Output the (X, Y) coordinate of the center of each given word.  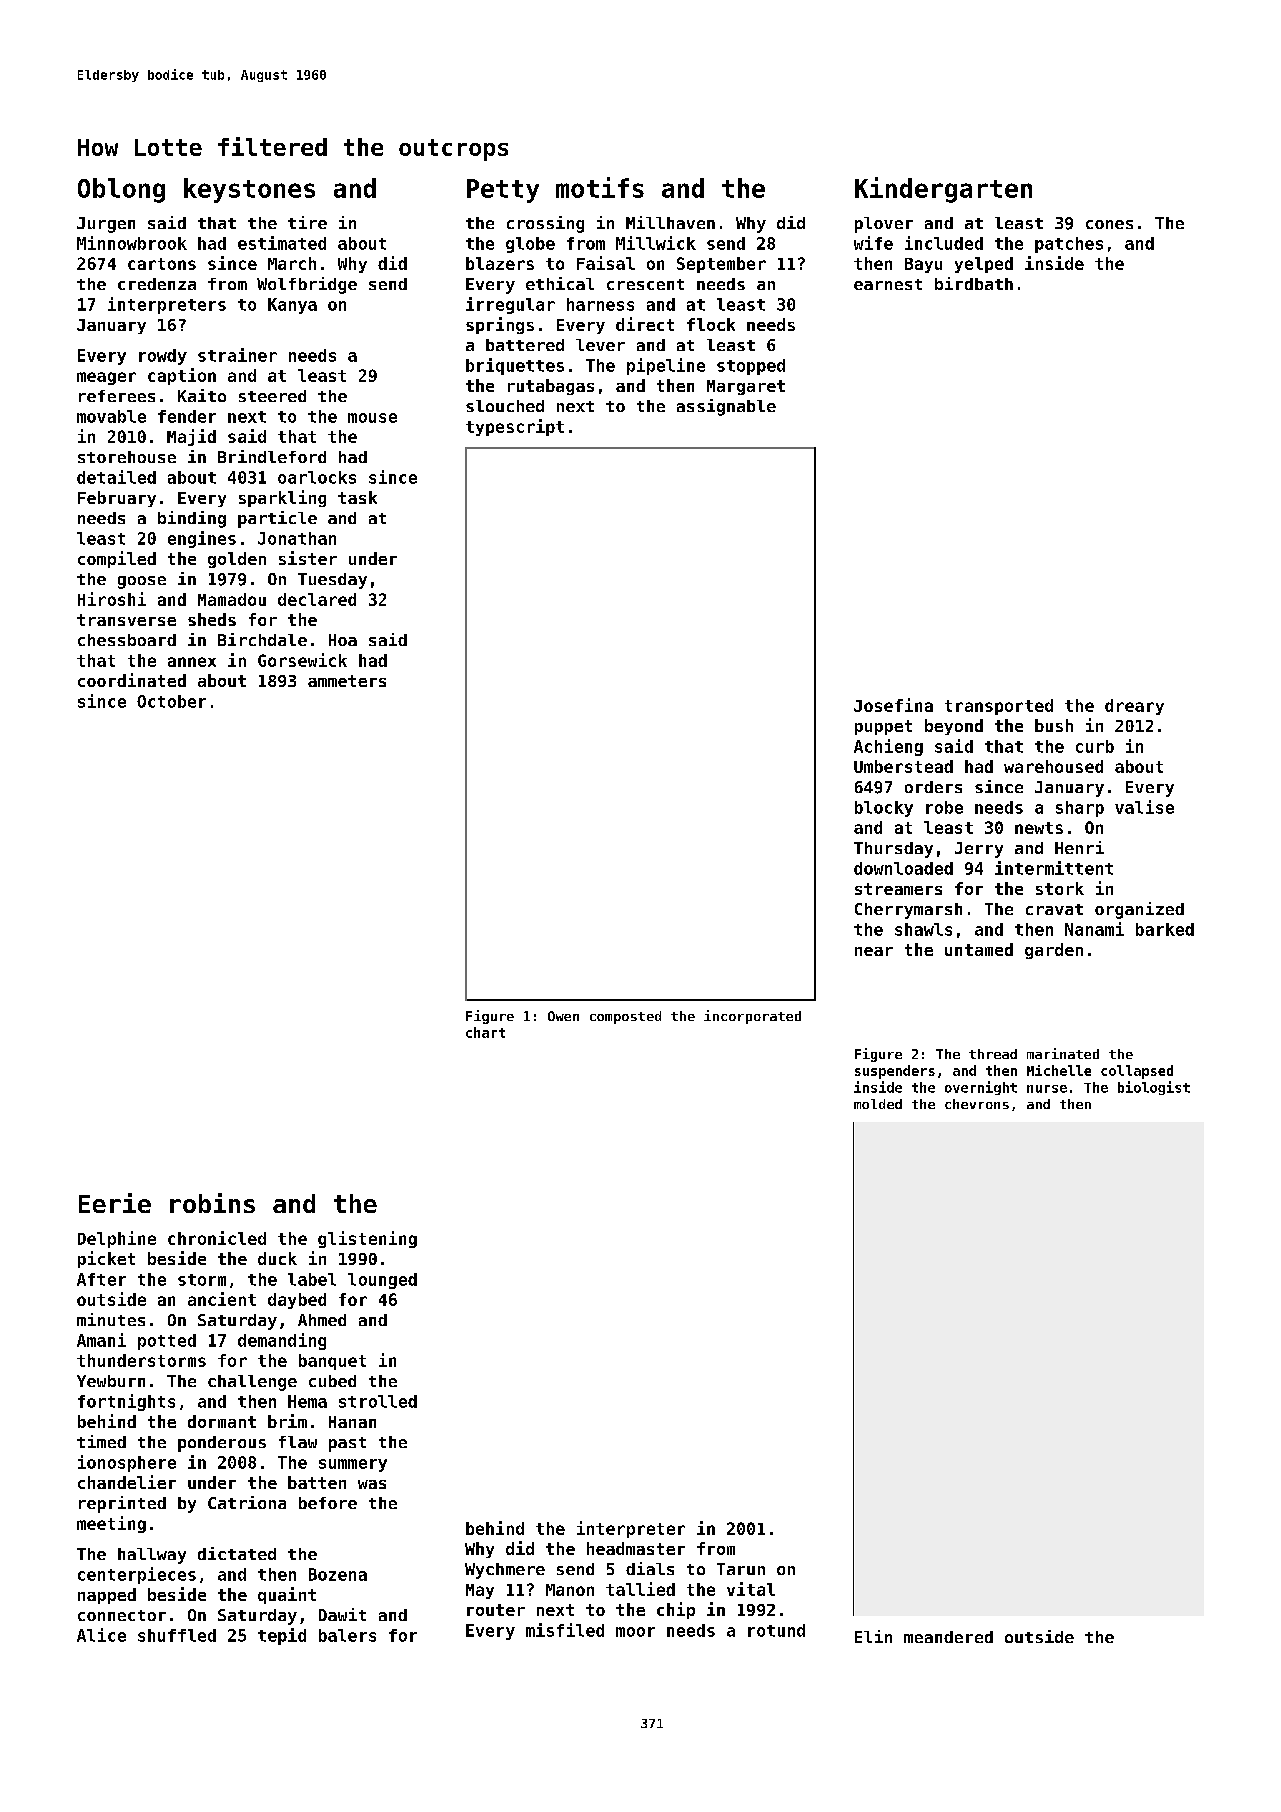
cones (1109, 224)
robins (212, 1203)
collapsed (1137, 1072)
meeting (111, 1524)
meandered (948, 1637)
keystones (249, 190)
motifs (600, 187)
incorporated (752, 1017)
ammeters (347, 681)
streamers (898, 889)
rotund (776, 1630)
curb (1095, 746)
